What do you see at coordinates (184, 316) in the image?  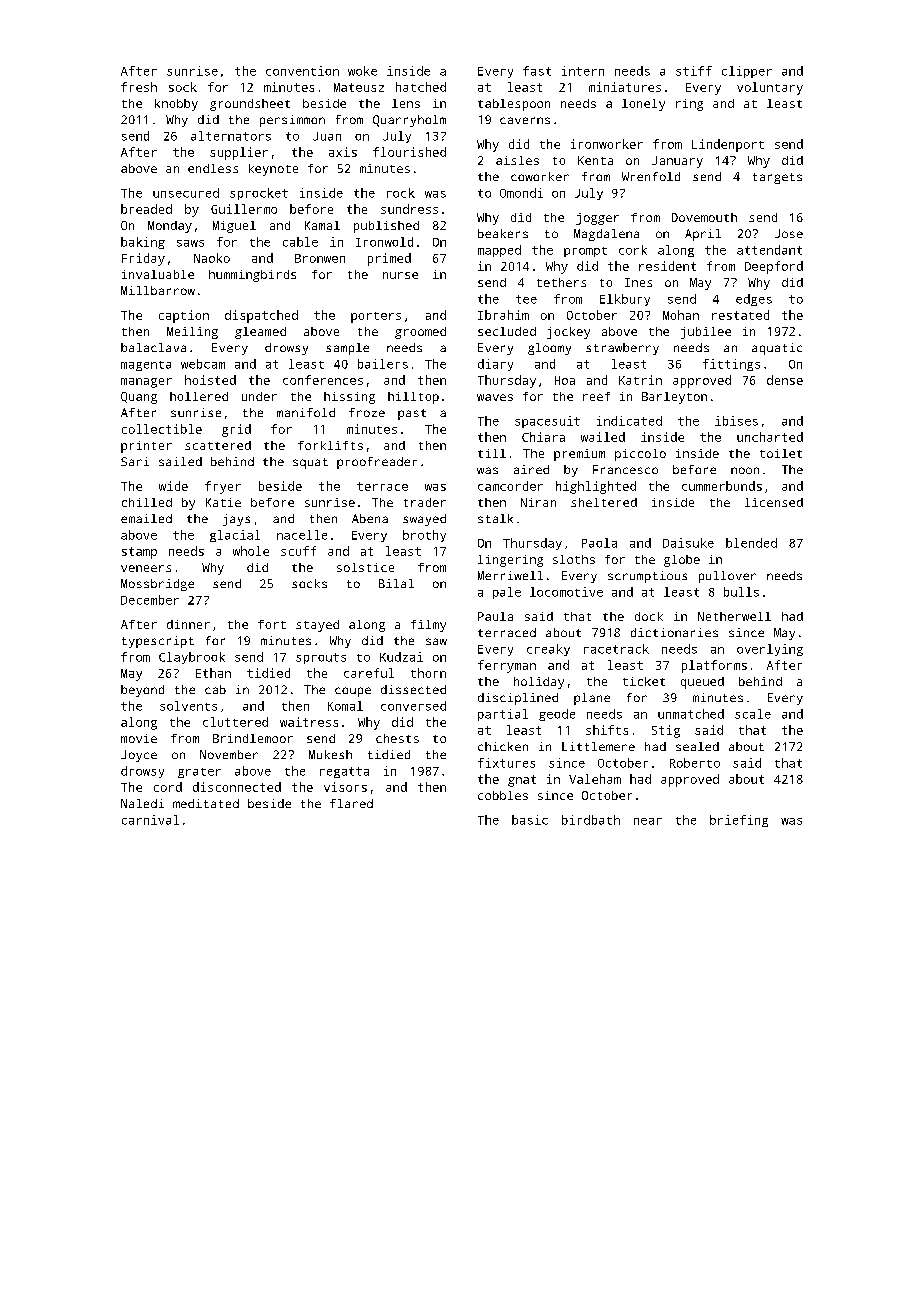 I see `caption` at bounding box center [184, 316].
